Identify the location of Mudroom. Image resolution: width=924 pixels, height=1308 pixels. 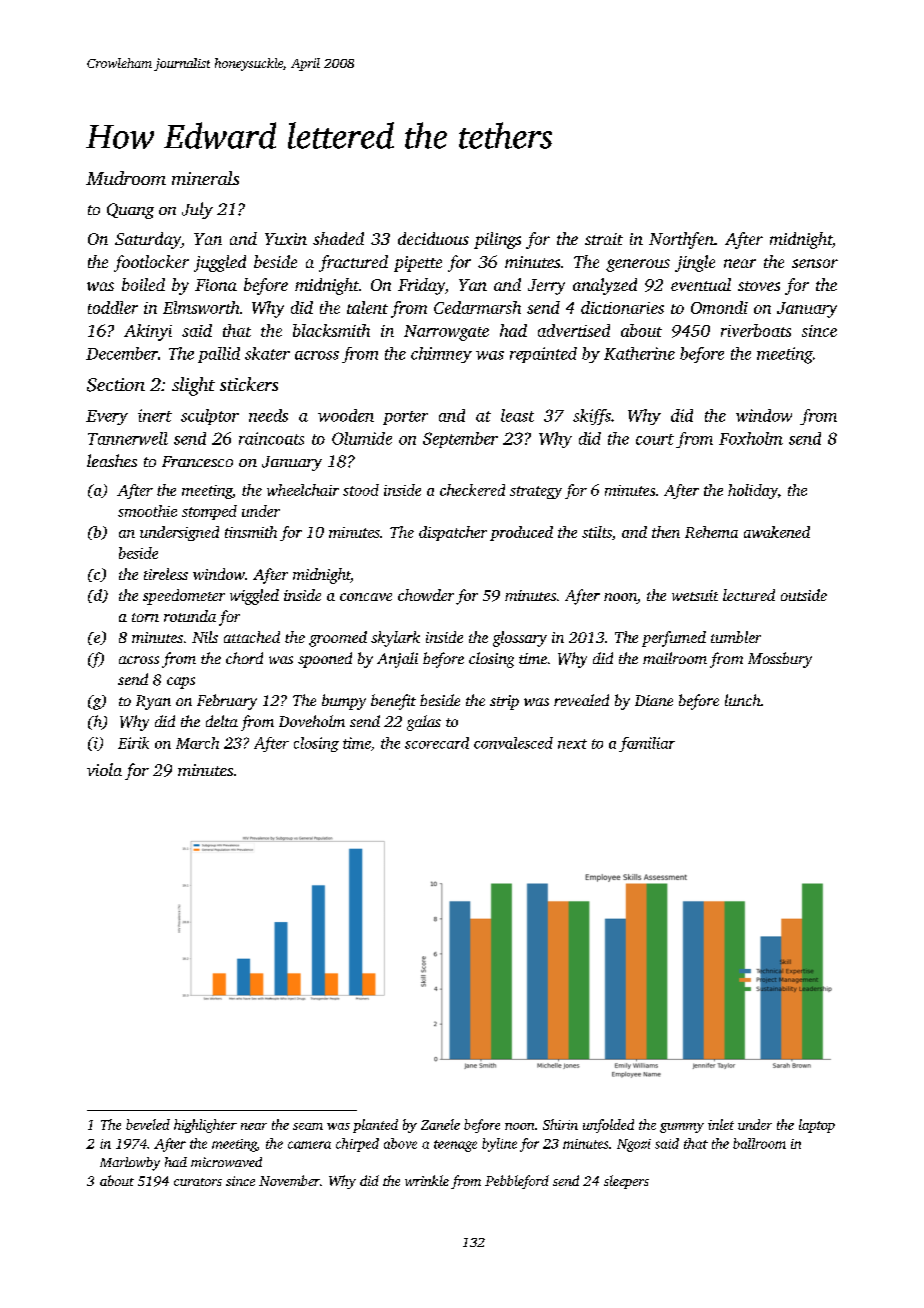
(126, 178).
